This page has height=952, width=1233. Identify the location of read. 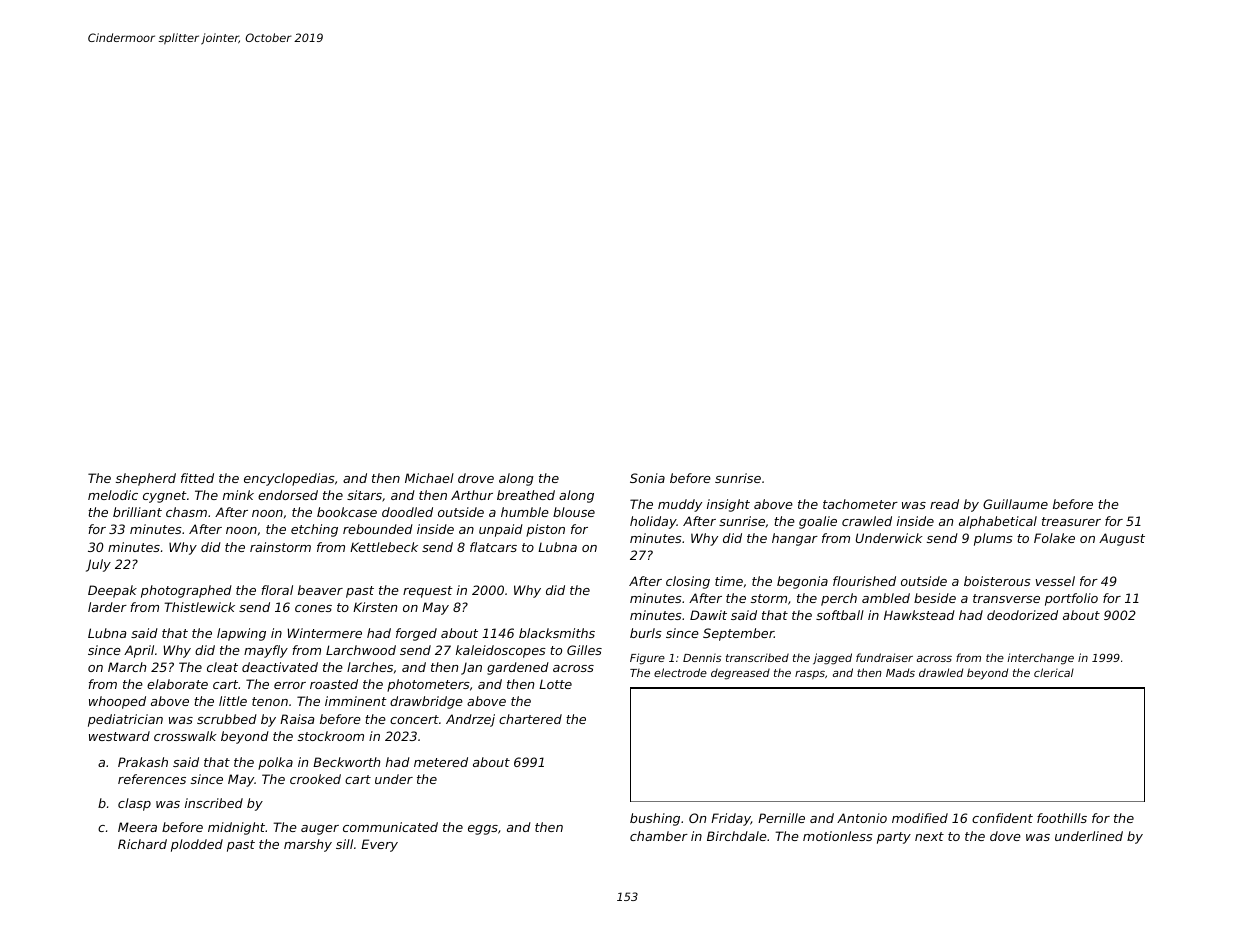
(944, 504).
